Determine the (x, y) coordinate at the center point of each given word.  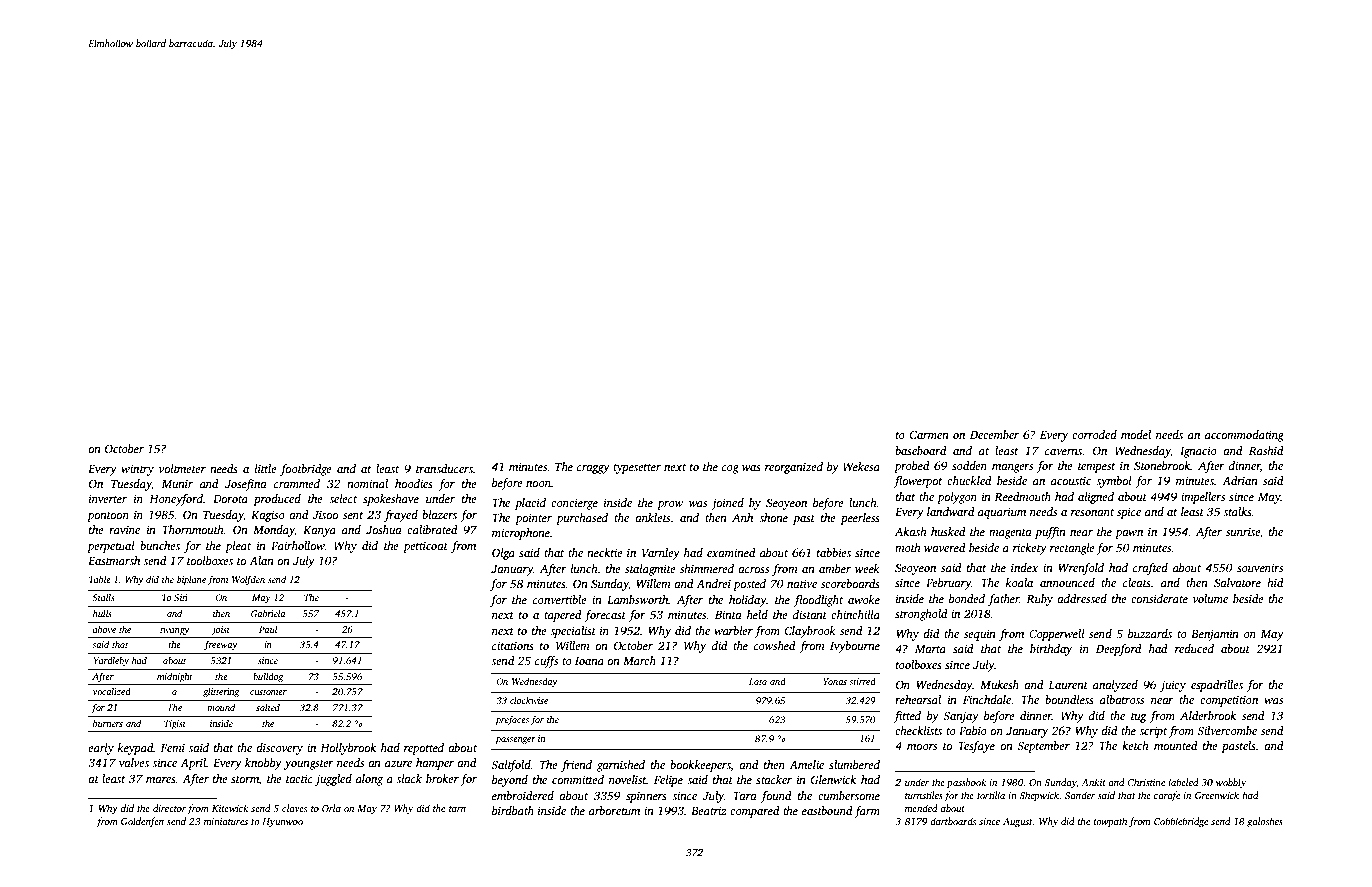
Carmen (929, 435)
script (1153, 732)
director (169, 808)
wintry (137, 470)
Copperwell (1057, 635)
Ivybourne (855, 647)
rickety (1030, 549)
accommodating (1244, 436)
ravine (124, 529)
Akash (911, 531)
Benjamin (1215, 635)
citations (513, 645)
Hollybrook (348, 749)
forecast (605, 616)
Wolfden (248, 580)
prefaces (512, 720)
